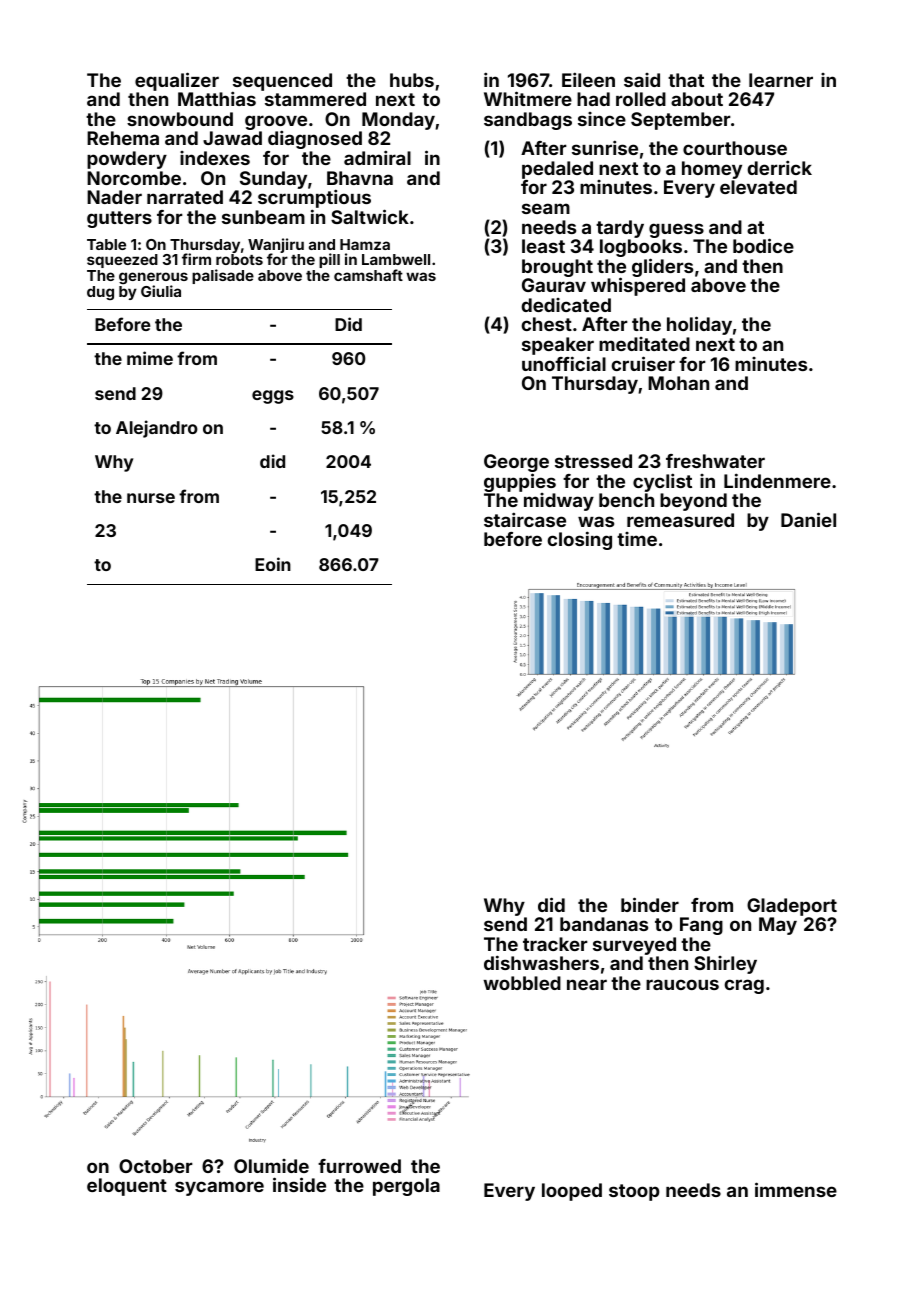 This screenshot has width=924, height=1308. I want to click on Eoin, so click(273, 564).
